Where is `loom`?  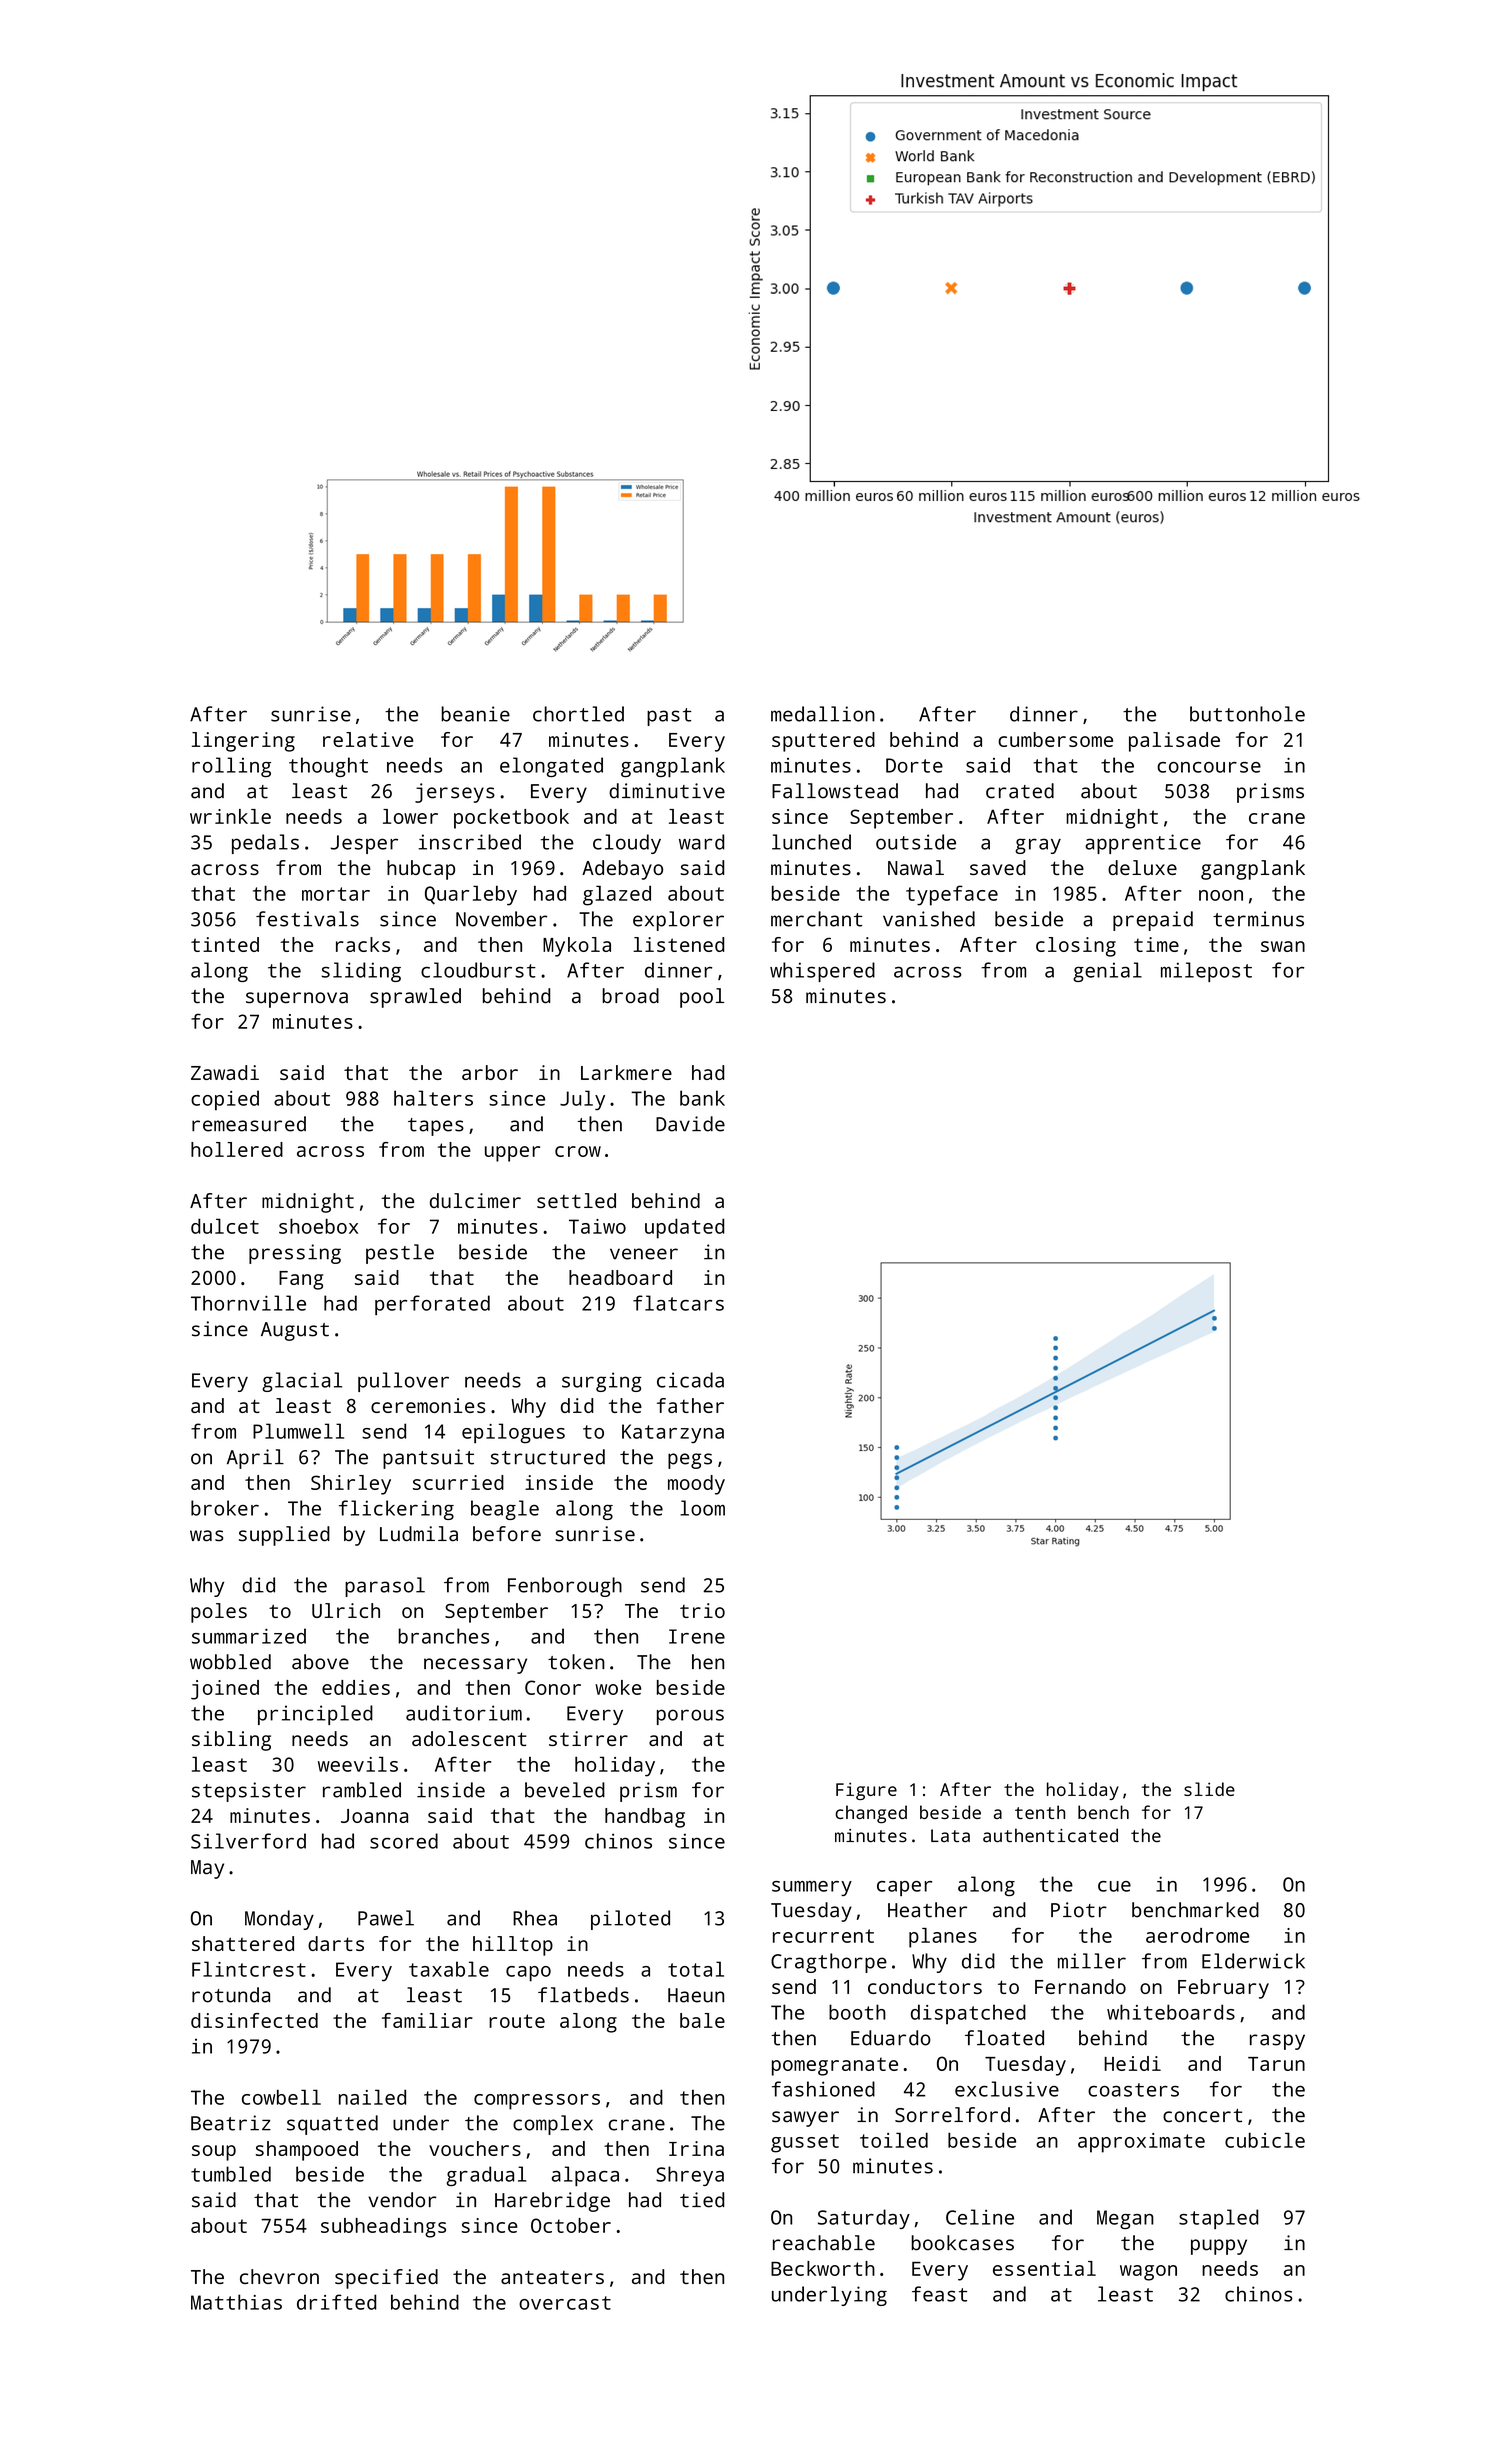 loom is located at coordinates (702, 1508).
